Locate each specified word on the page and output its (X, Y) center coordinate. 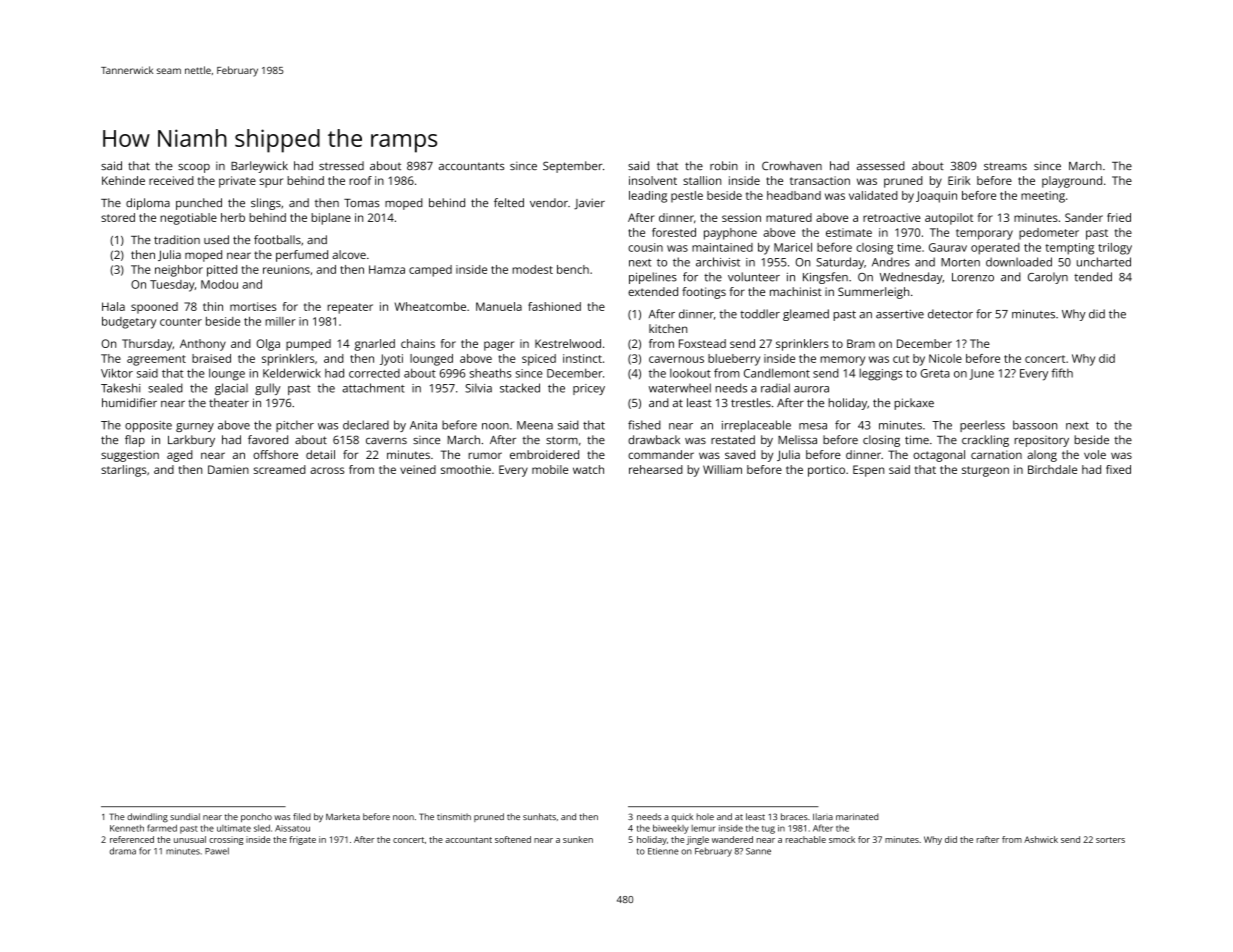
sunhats (539, 816)
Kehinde (123, 180)
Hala (113, 306)
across (327, 470)
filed (302, 816)
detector (950, 314)
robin (724, 165)
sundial (185, 816)
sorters (1110, 840)
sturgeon (985, 471)
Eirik (959, 180)
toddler (760, 314)
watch (588, 469)
